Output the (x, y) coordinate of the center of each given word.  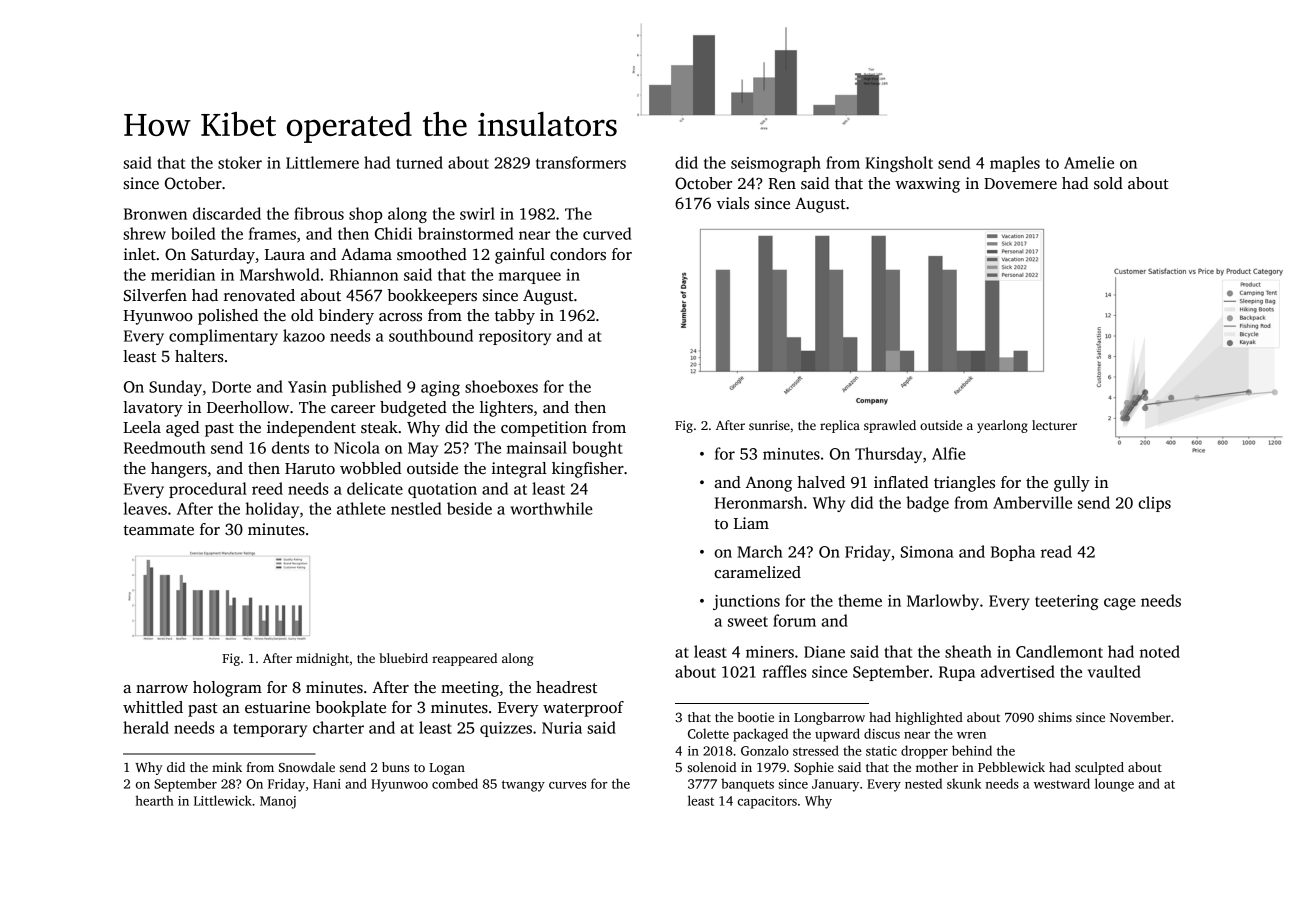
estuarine (277, 707)
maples (1015, 164)
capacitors (767, 802)
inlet (140, 254)
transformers (581, 162)
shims (1055, 717)
